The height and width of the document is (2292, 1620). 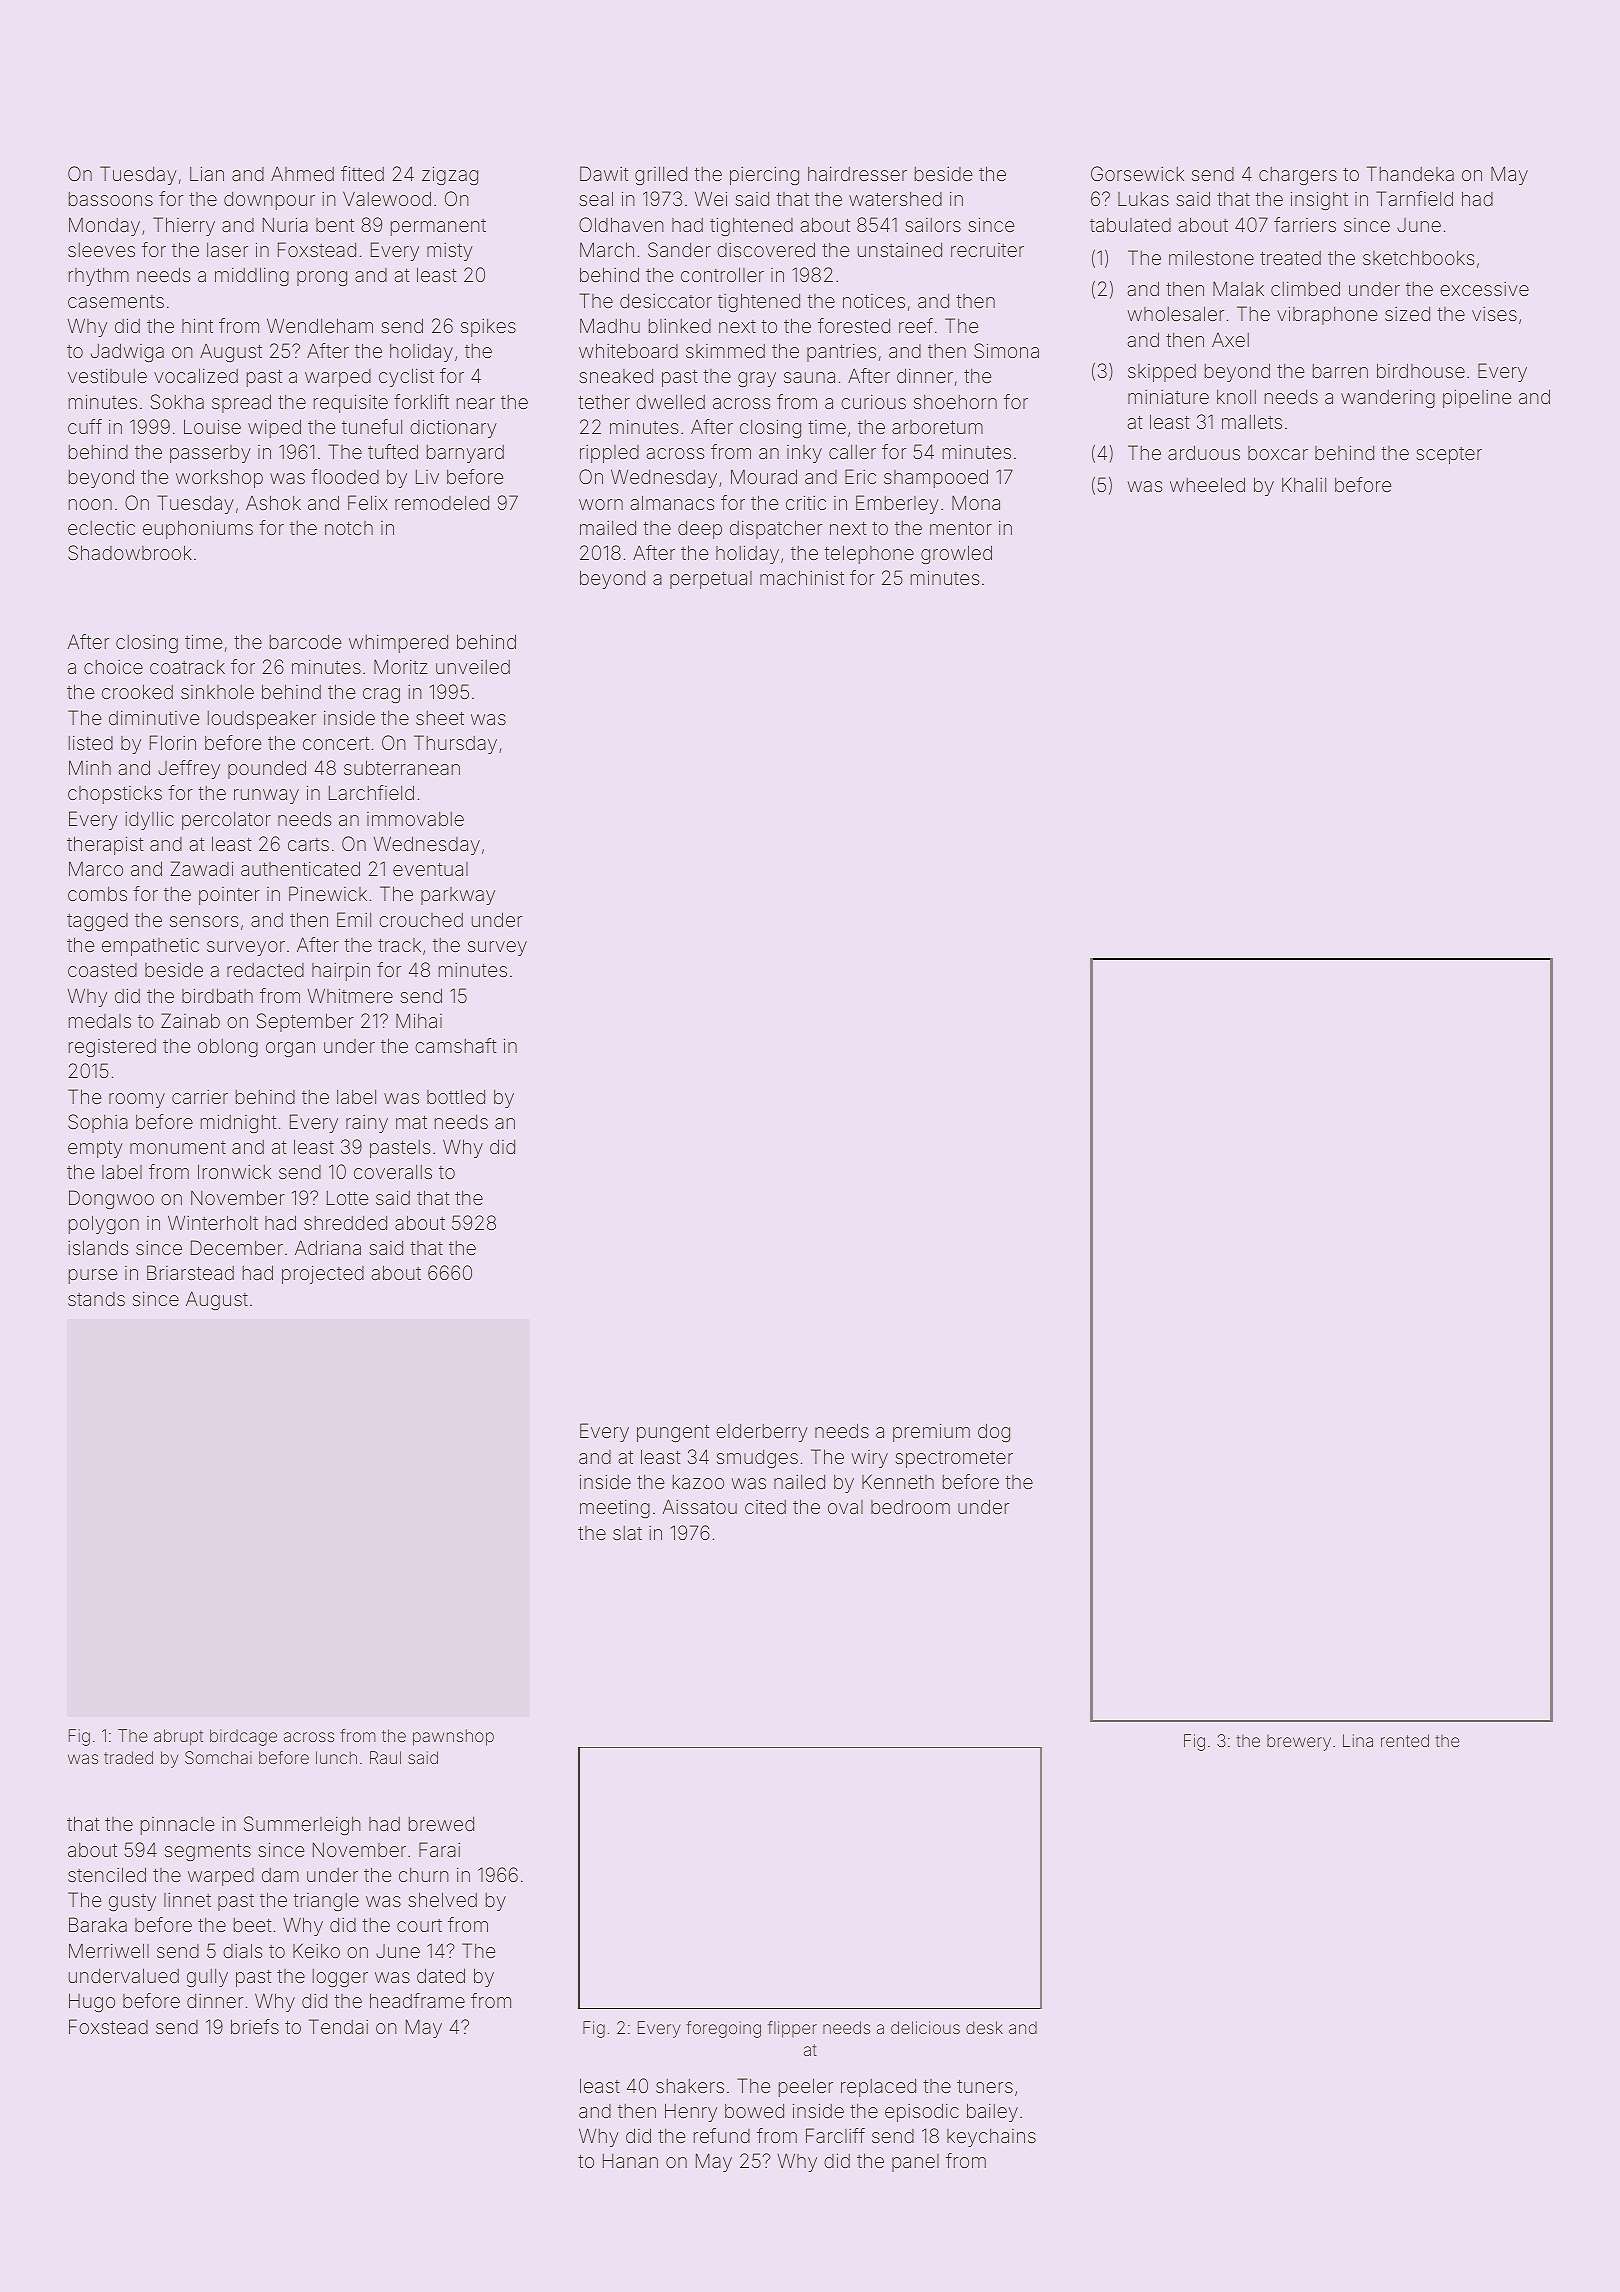 What do you see at coordinates (1494, 314) in the document?
I see `vises` at bounding box center [1494, 314].
